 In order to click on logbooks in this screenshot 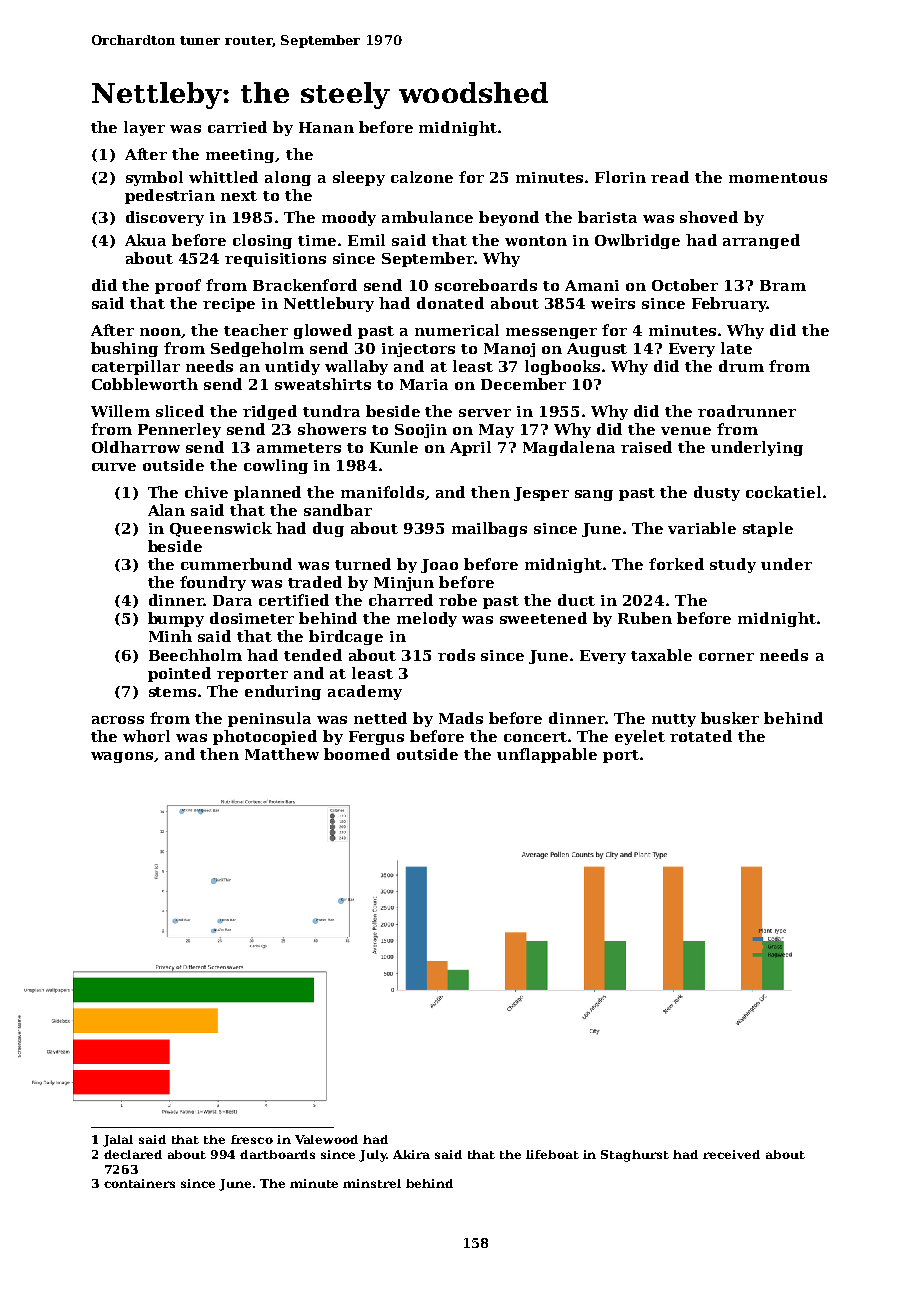, I will do `click(562, 367)`.
